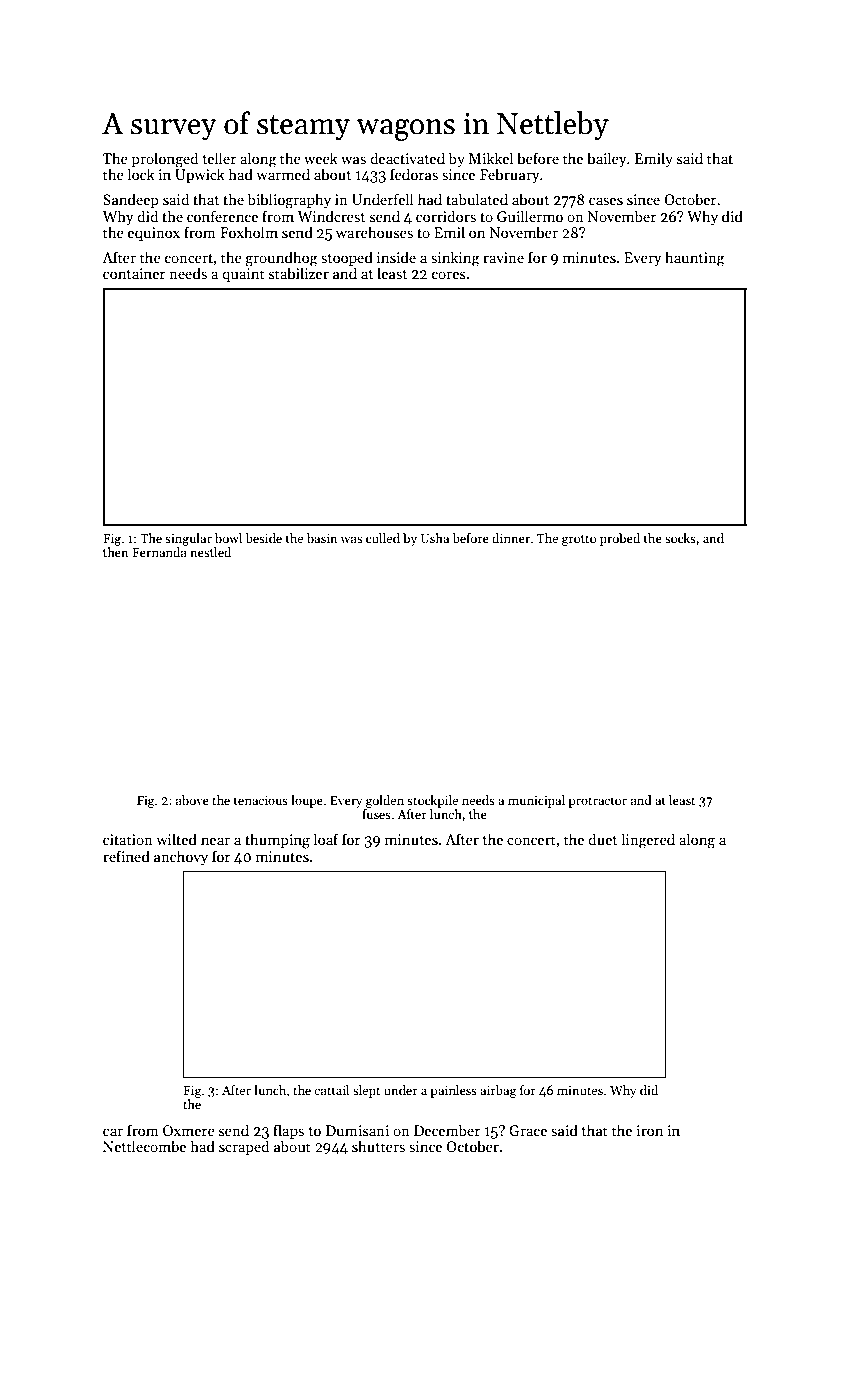 Image resolution: width=849 pixels, height=1400 pixels. Describe the element at coordinates (606, 159) in the screenshot. I see `bailey` at that location.
